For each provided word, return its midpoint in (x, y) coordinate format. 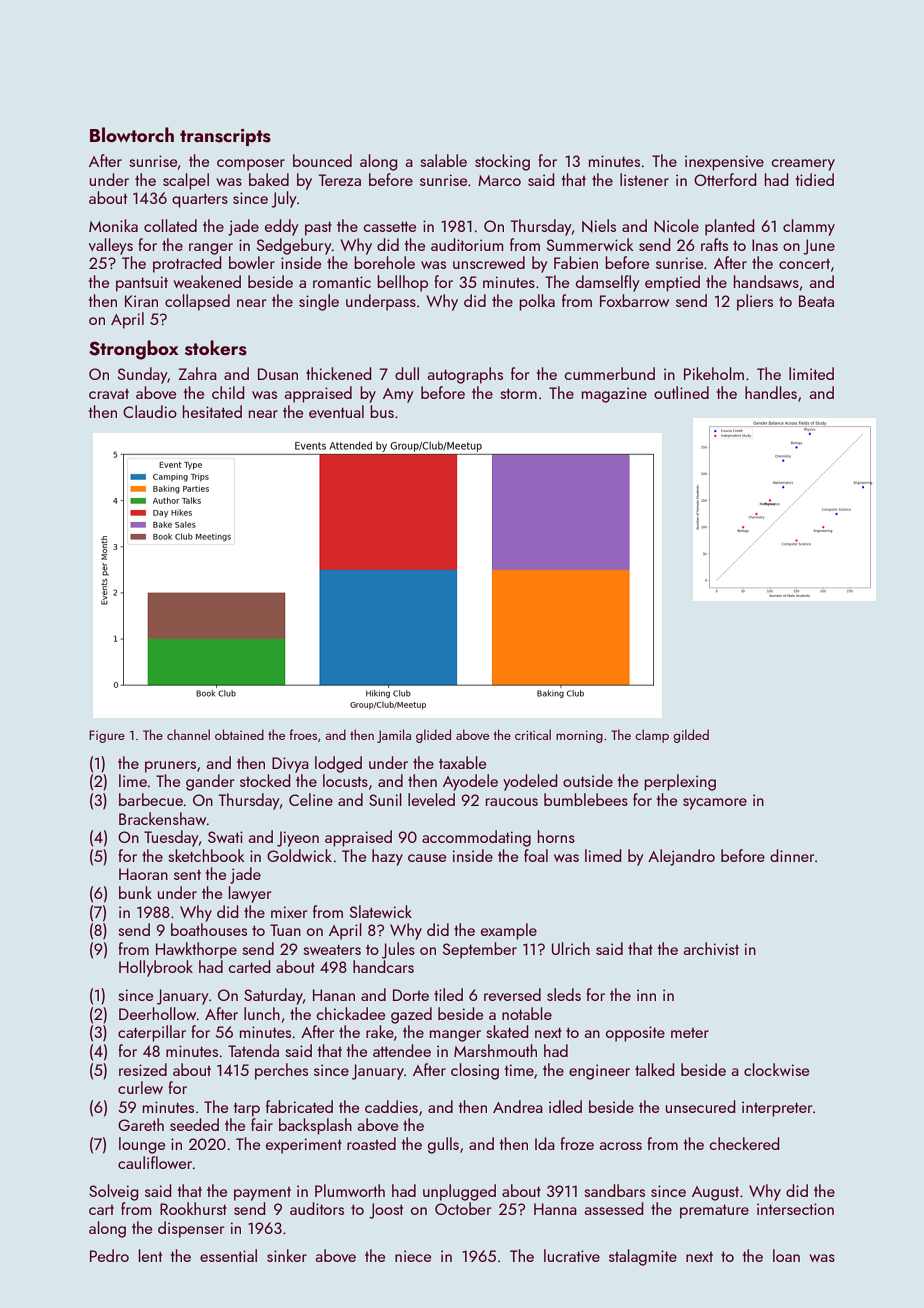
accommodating (476, 838)
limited (811, 373)
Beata (816, 301)
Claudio (150, 411)
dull (407, 373)
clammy (809, 227)
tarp (247, 1109)
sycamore (715, 804)
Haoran (143, 874)
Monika (113, 225)
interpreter (777, 1109)
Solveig (114, 1192)
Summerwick (589, 244)
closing (475, 1071)
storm (518, 393)
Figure (107, 736)
